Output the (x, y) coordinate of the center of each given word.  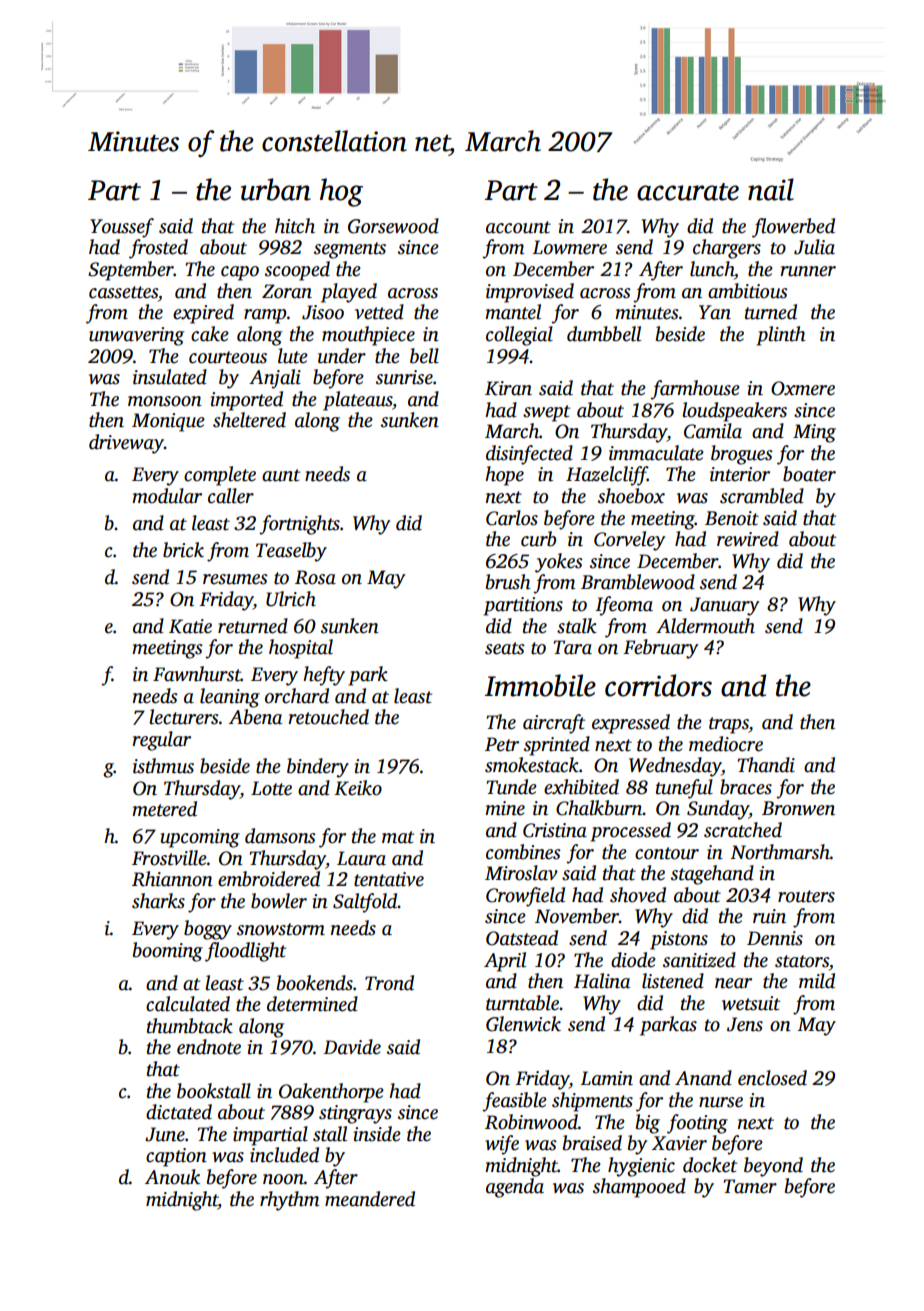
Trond (389, 983)
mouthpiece (368, 336)
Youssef (122, 228)
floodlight (245, 952)
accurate (688, 192)
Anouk (172, 1177)
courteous (228, 357)
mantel (513, 312)
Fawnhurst (197, 674)
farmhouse (695, 390)
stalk (577, 626)
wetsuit (751, 1003)
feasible (514, 1102)
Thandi (766, 765)
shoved (638, 895)
